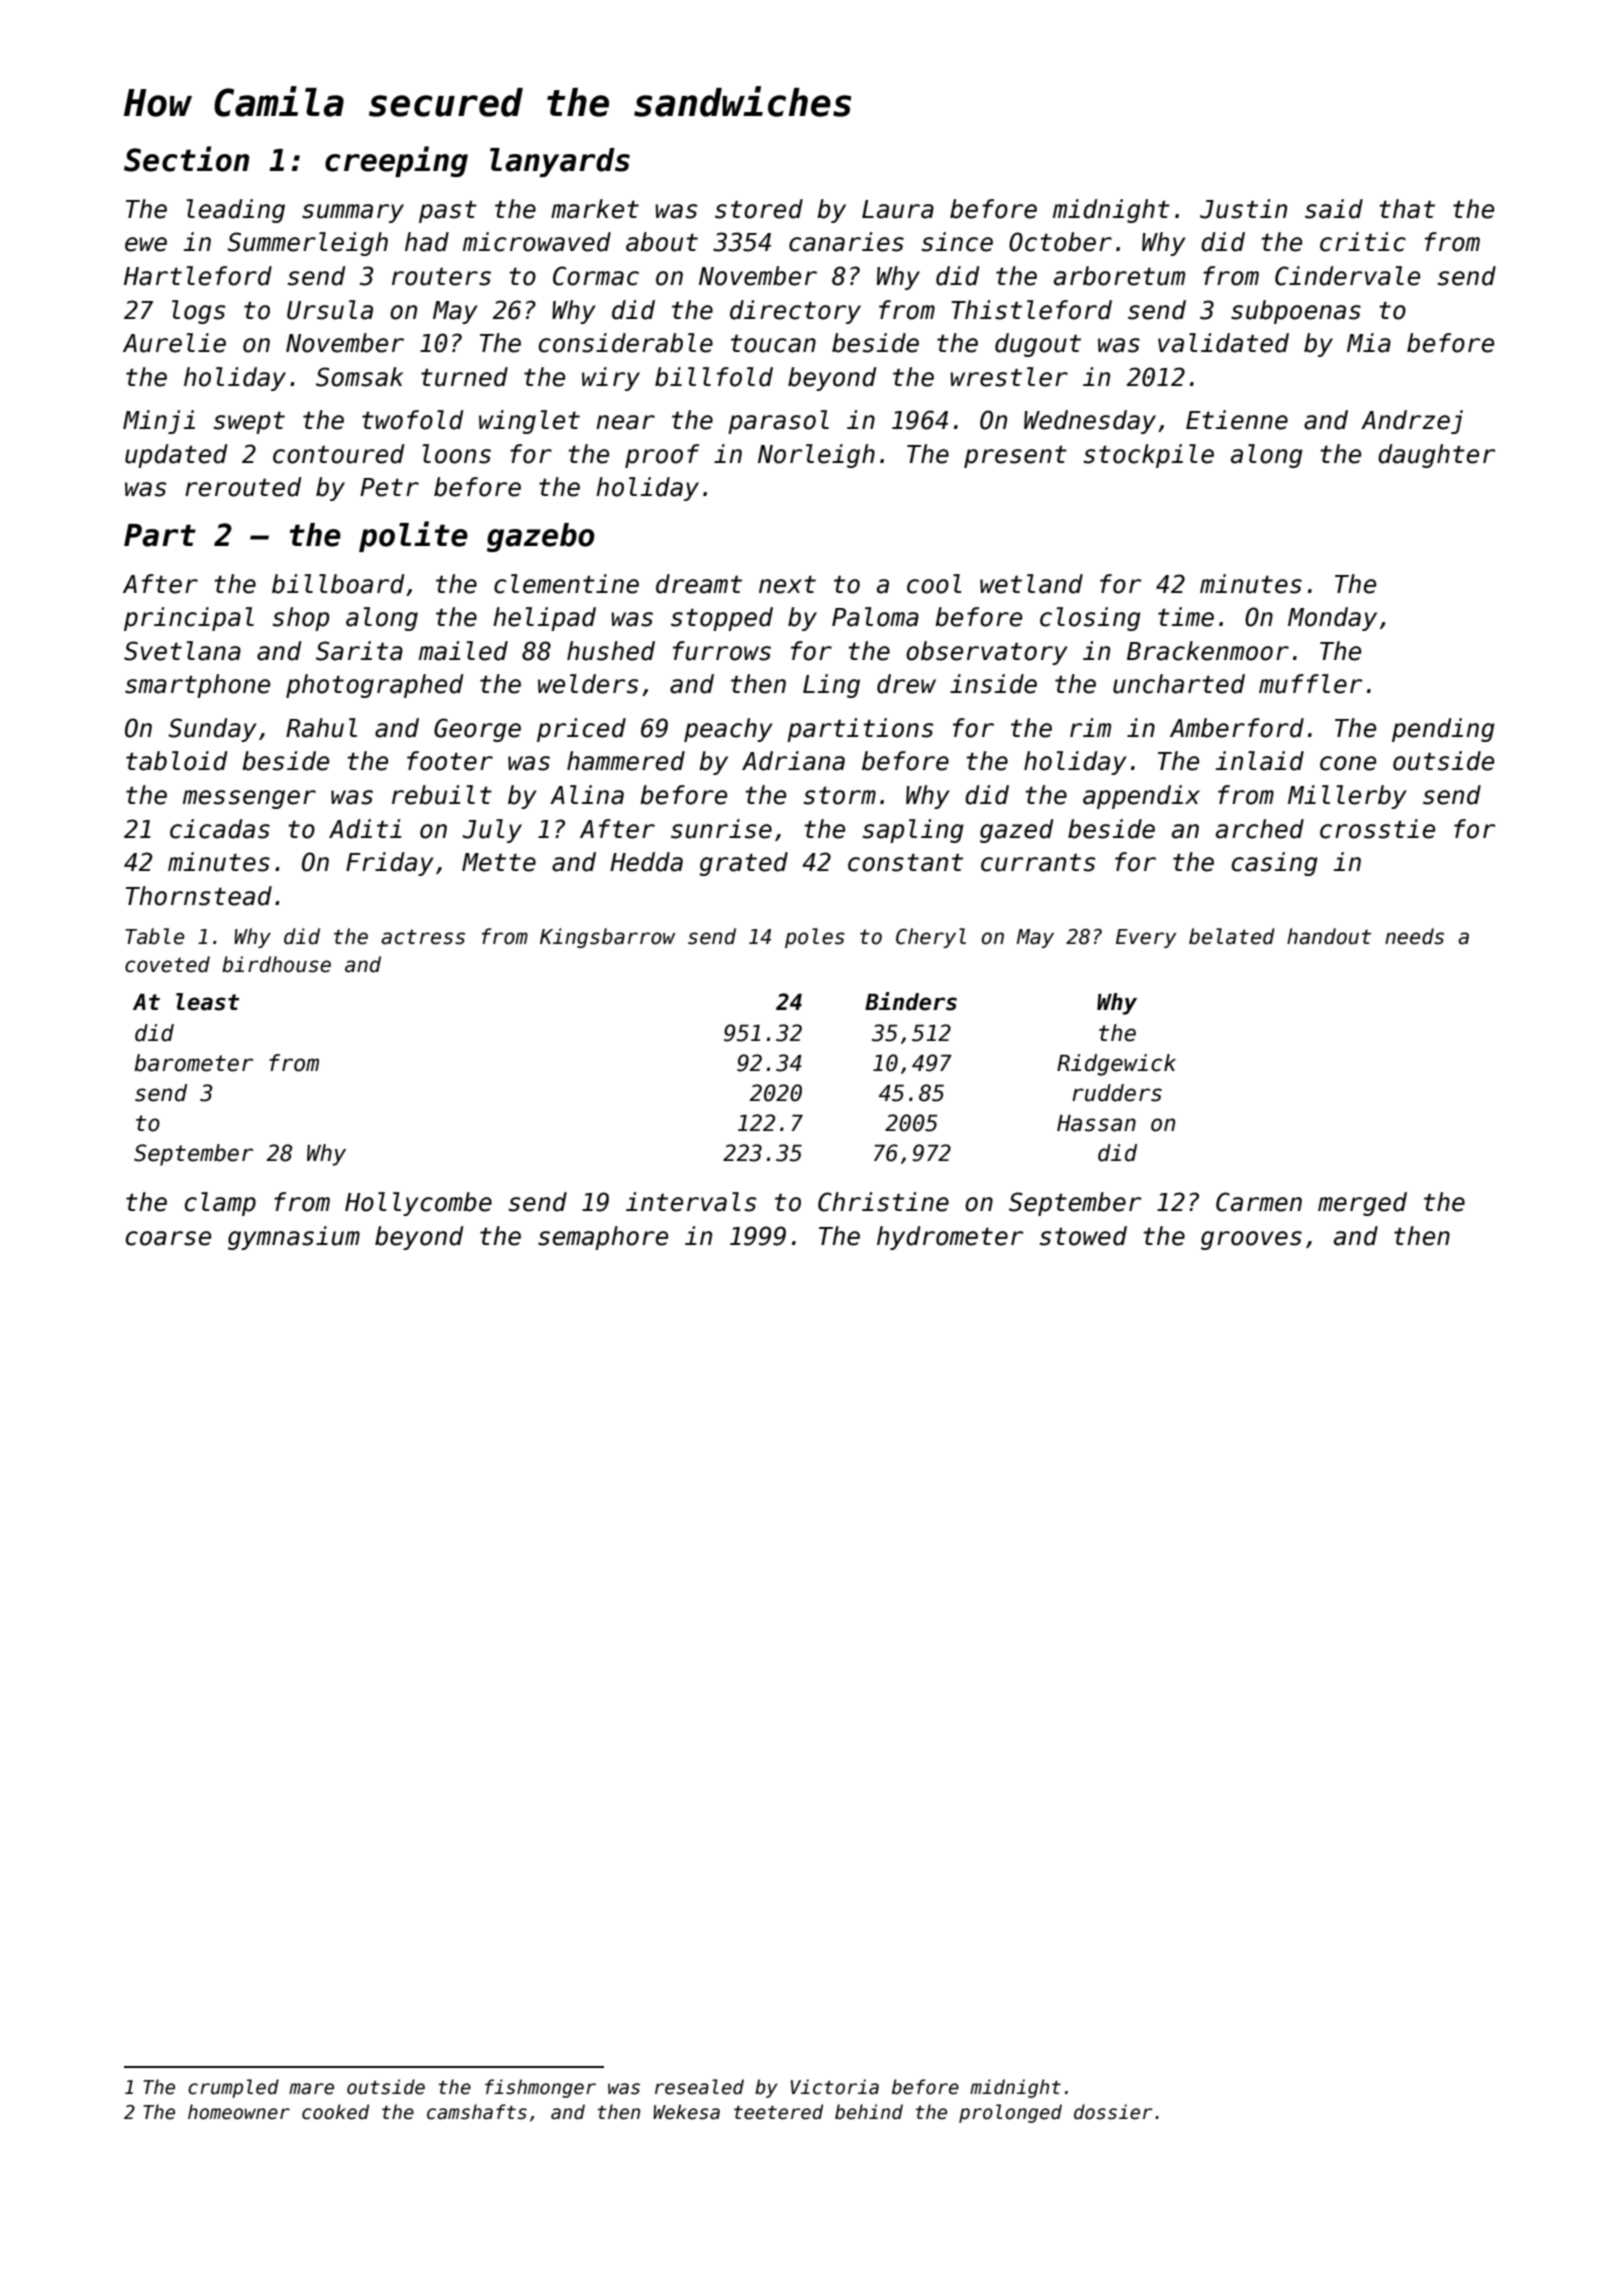  Describe the element at coordinates (189, 619) in the screenshot. I see `principal` at that location.
